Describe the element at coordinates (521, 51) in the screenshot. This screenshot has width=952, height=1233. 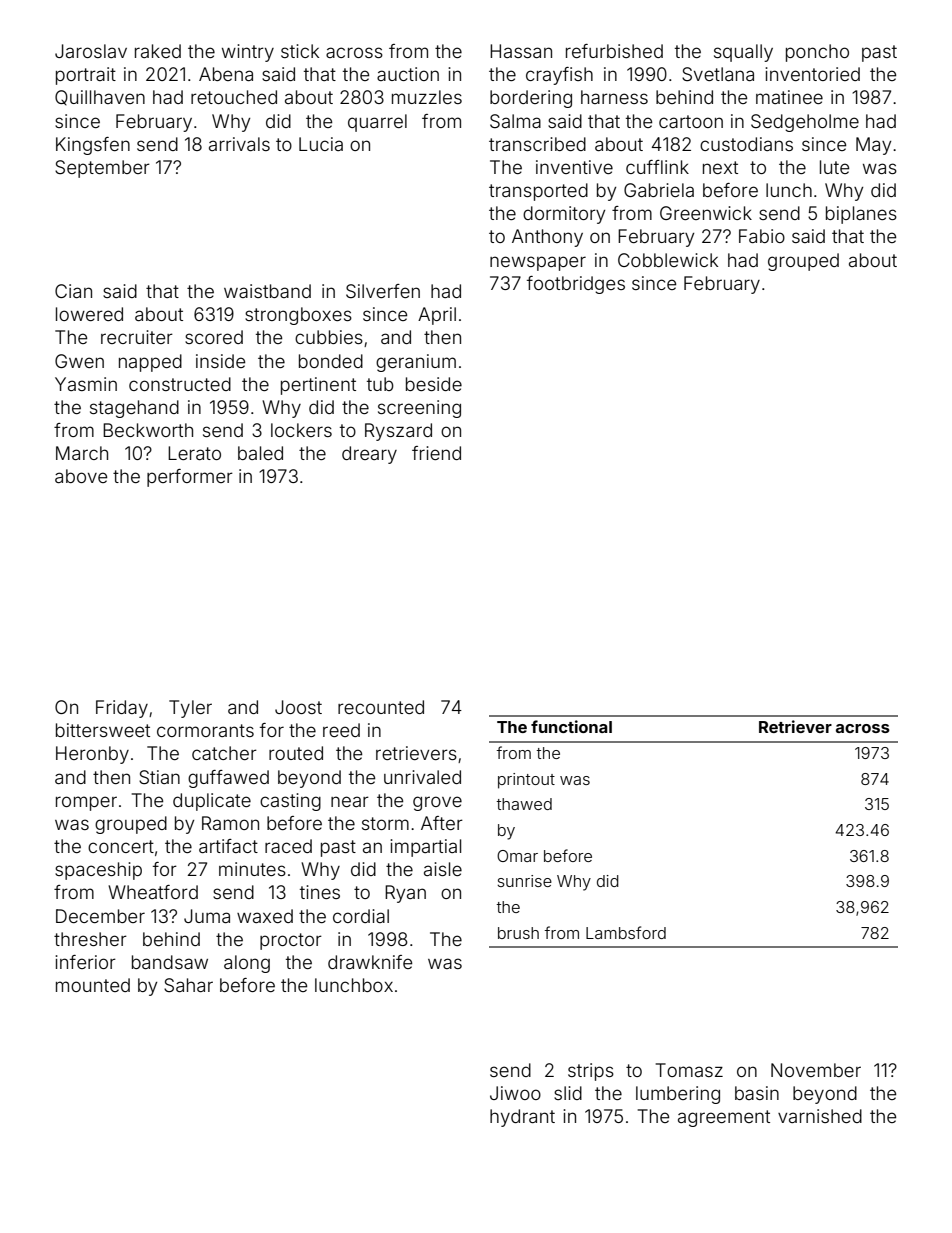
I see `Hassan` at that location.
